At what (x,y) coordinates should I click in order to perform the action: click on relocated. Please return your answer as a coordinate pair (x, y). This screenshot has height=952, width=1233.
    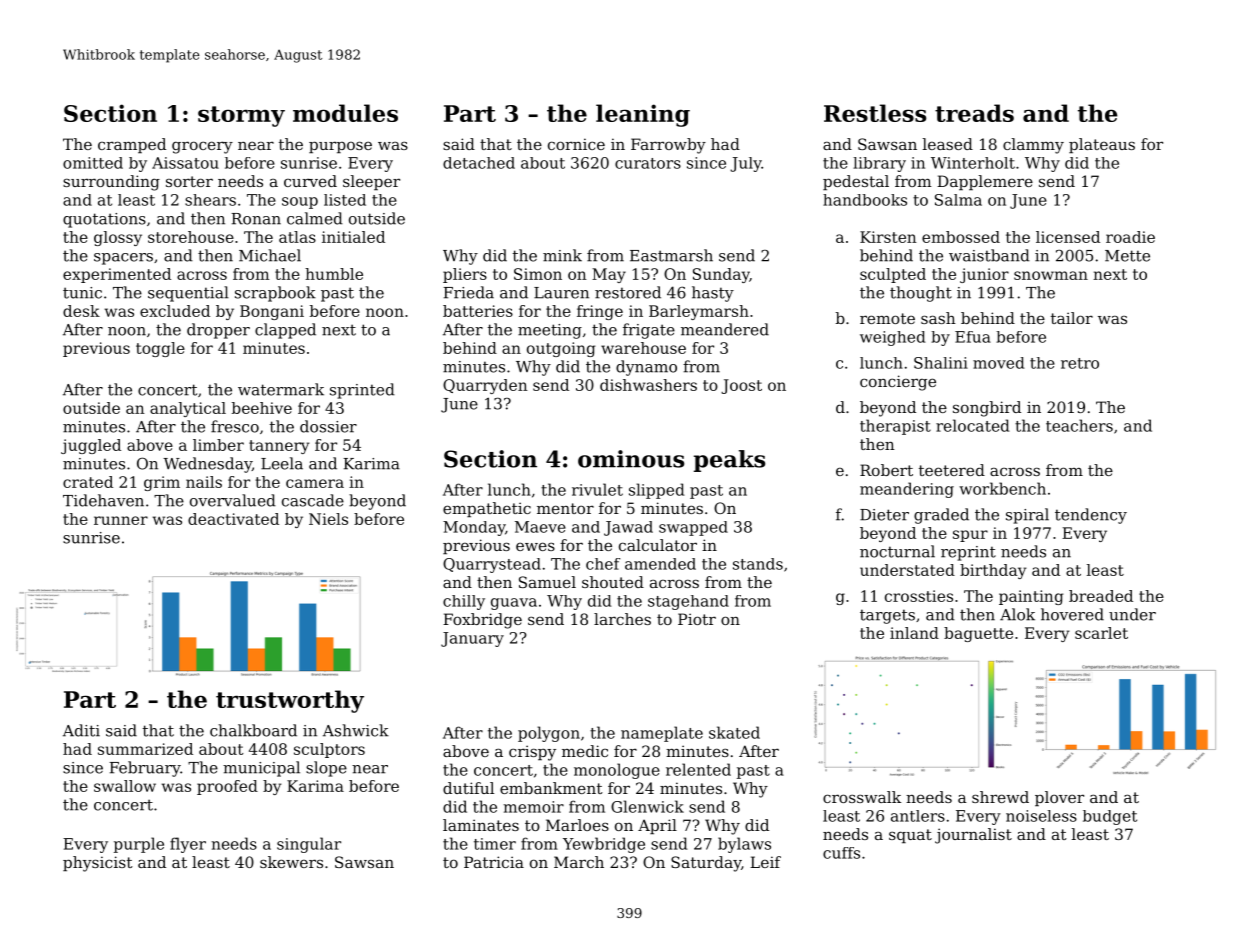
    Looking at the image, I should click on (973, 425).
